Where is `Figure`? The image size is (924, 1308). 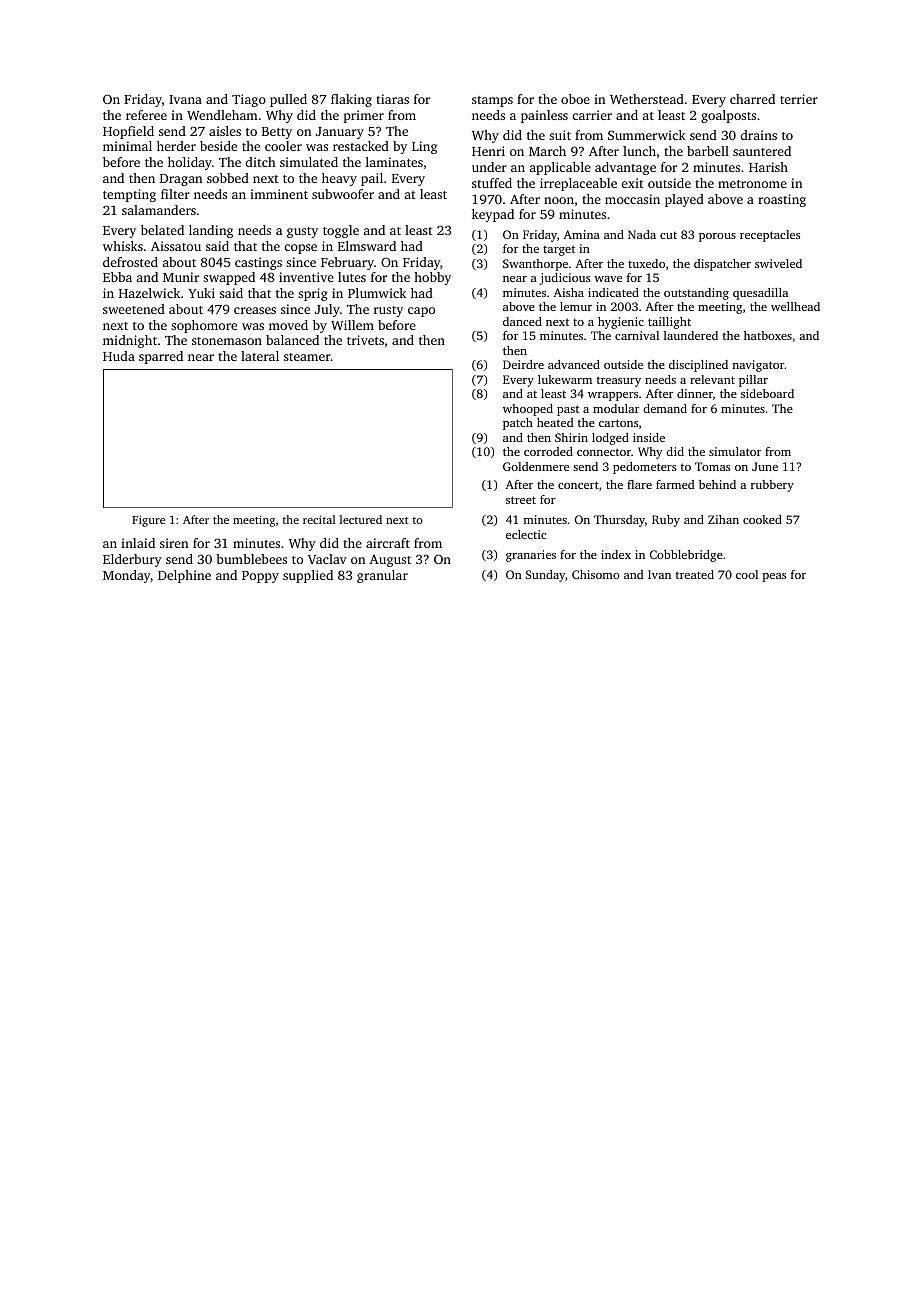
Figure is located at coordinates (148, 521).
